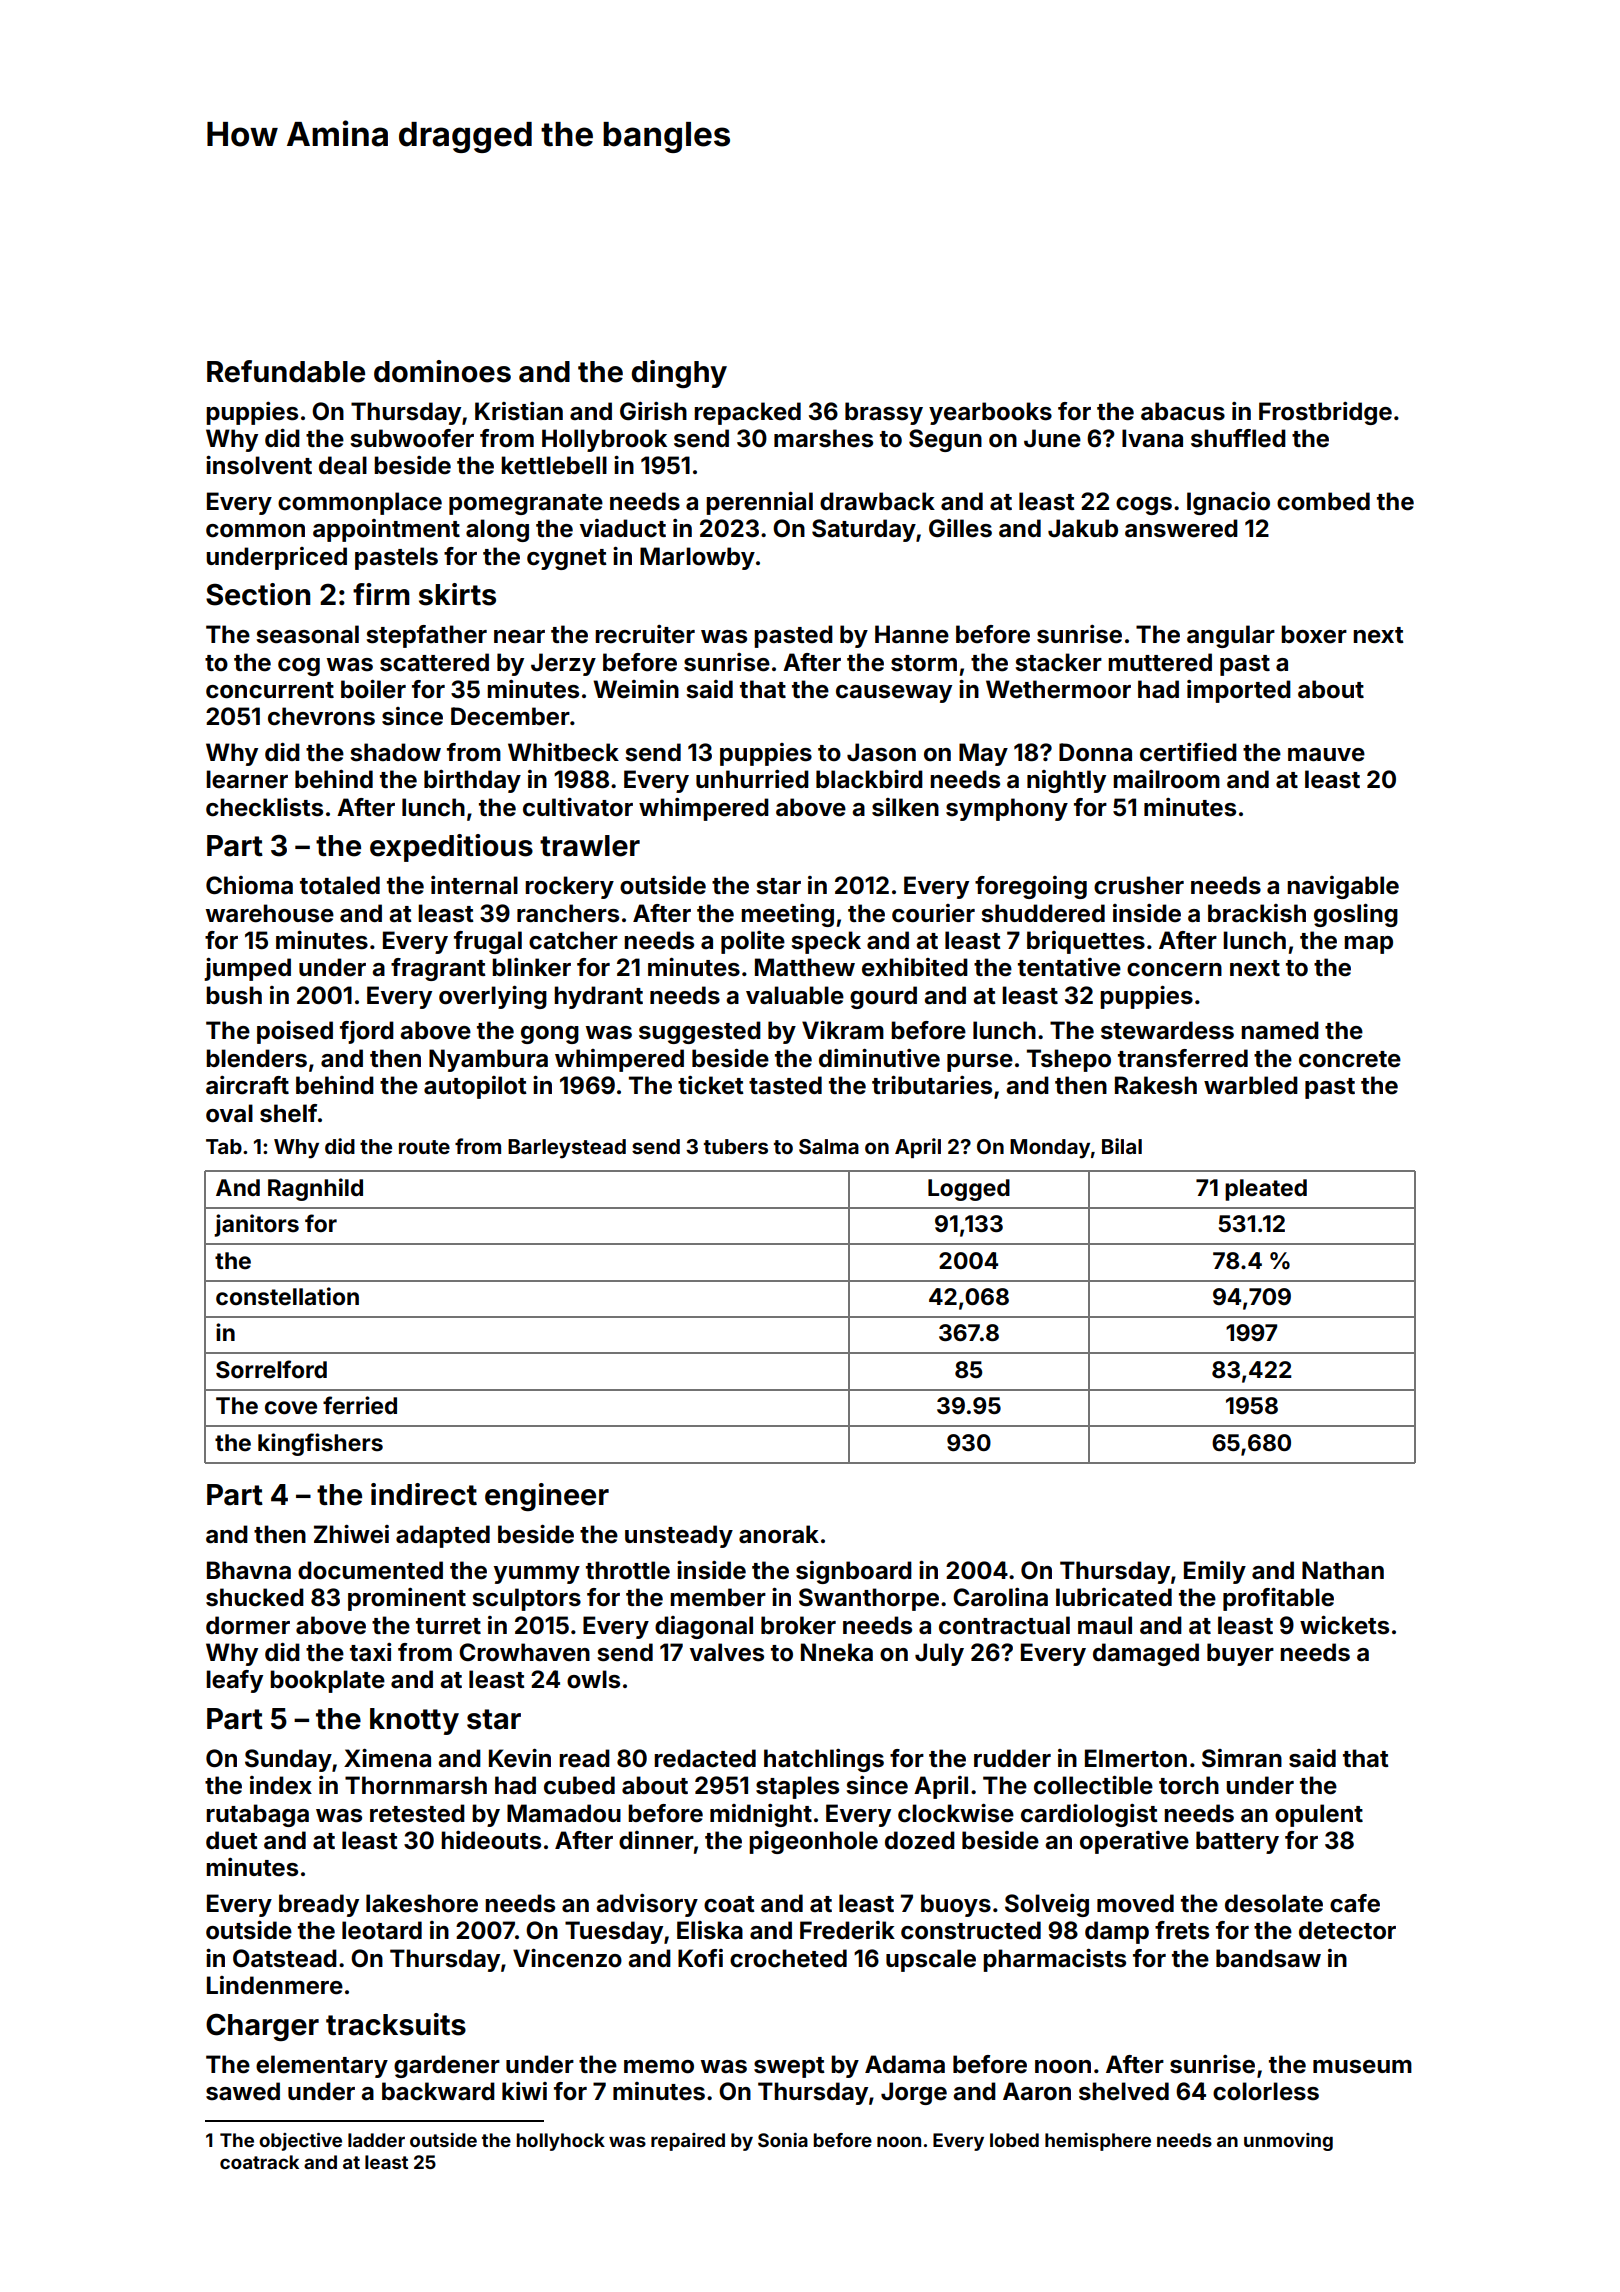 The width and height of the screenshot is (1620, 2292). What do you see at coordinates (679, 374) in the screenshot?
I see `dinghy` at bounding box center [679, 374].
